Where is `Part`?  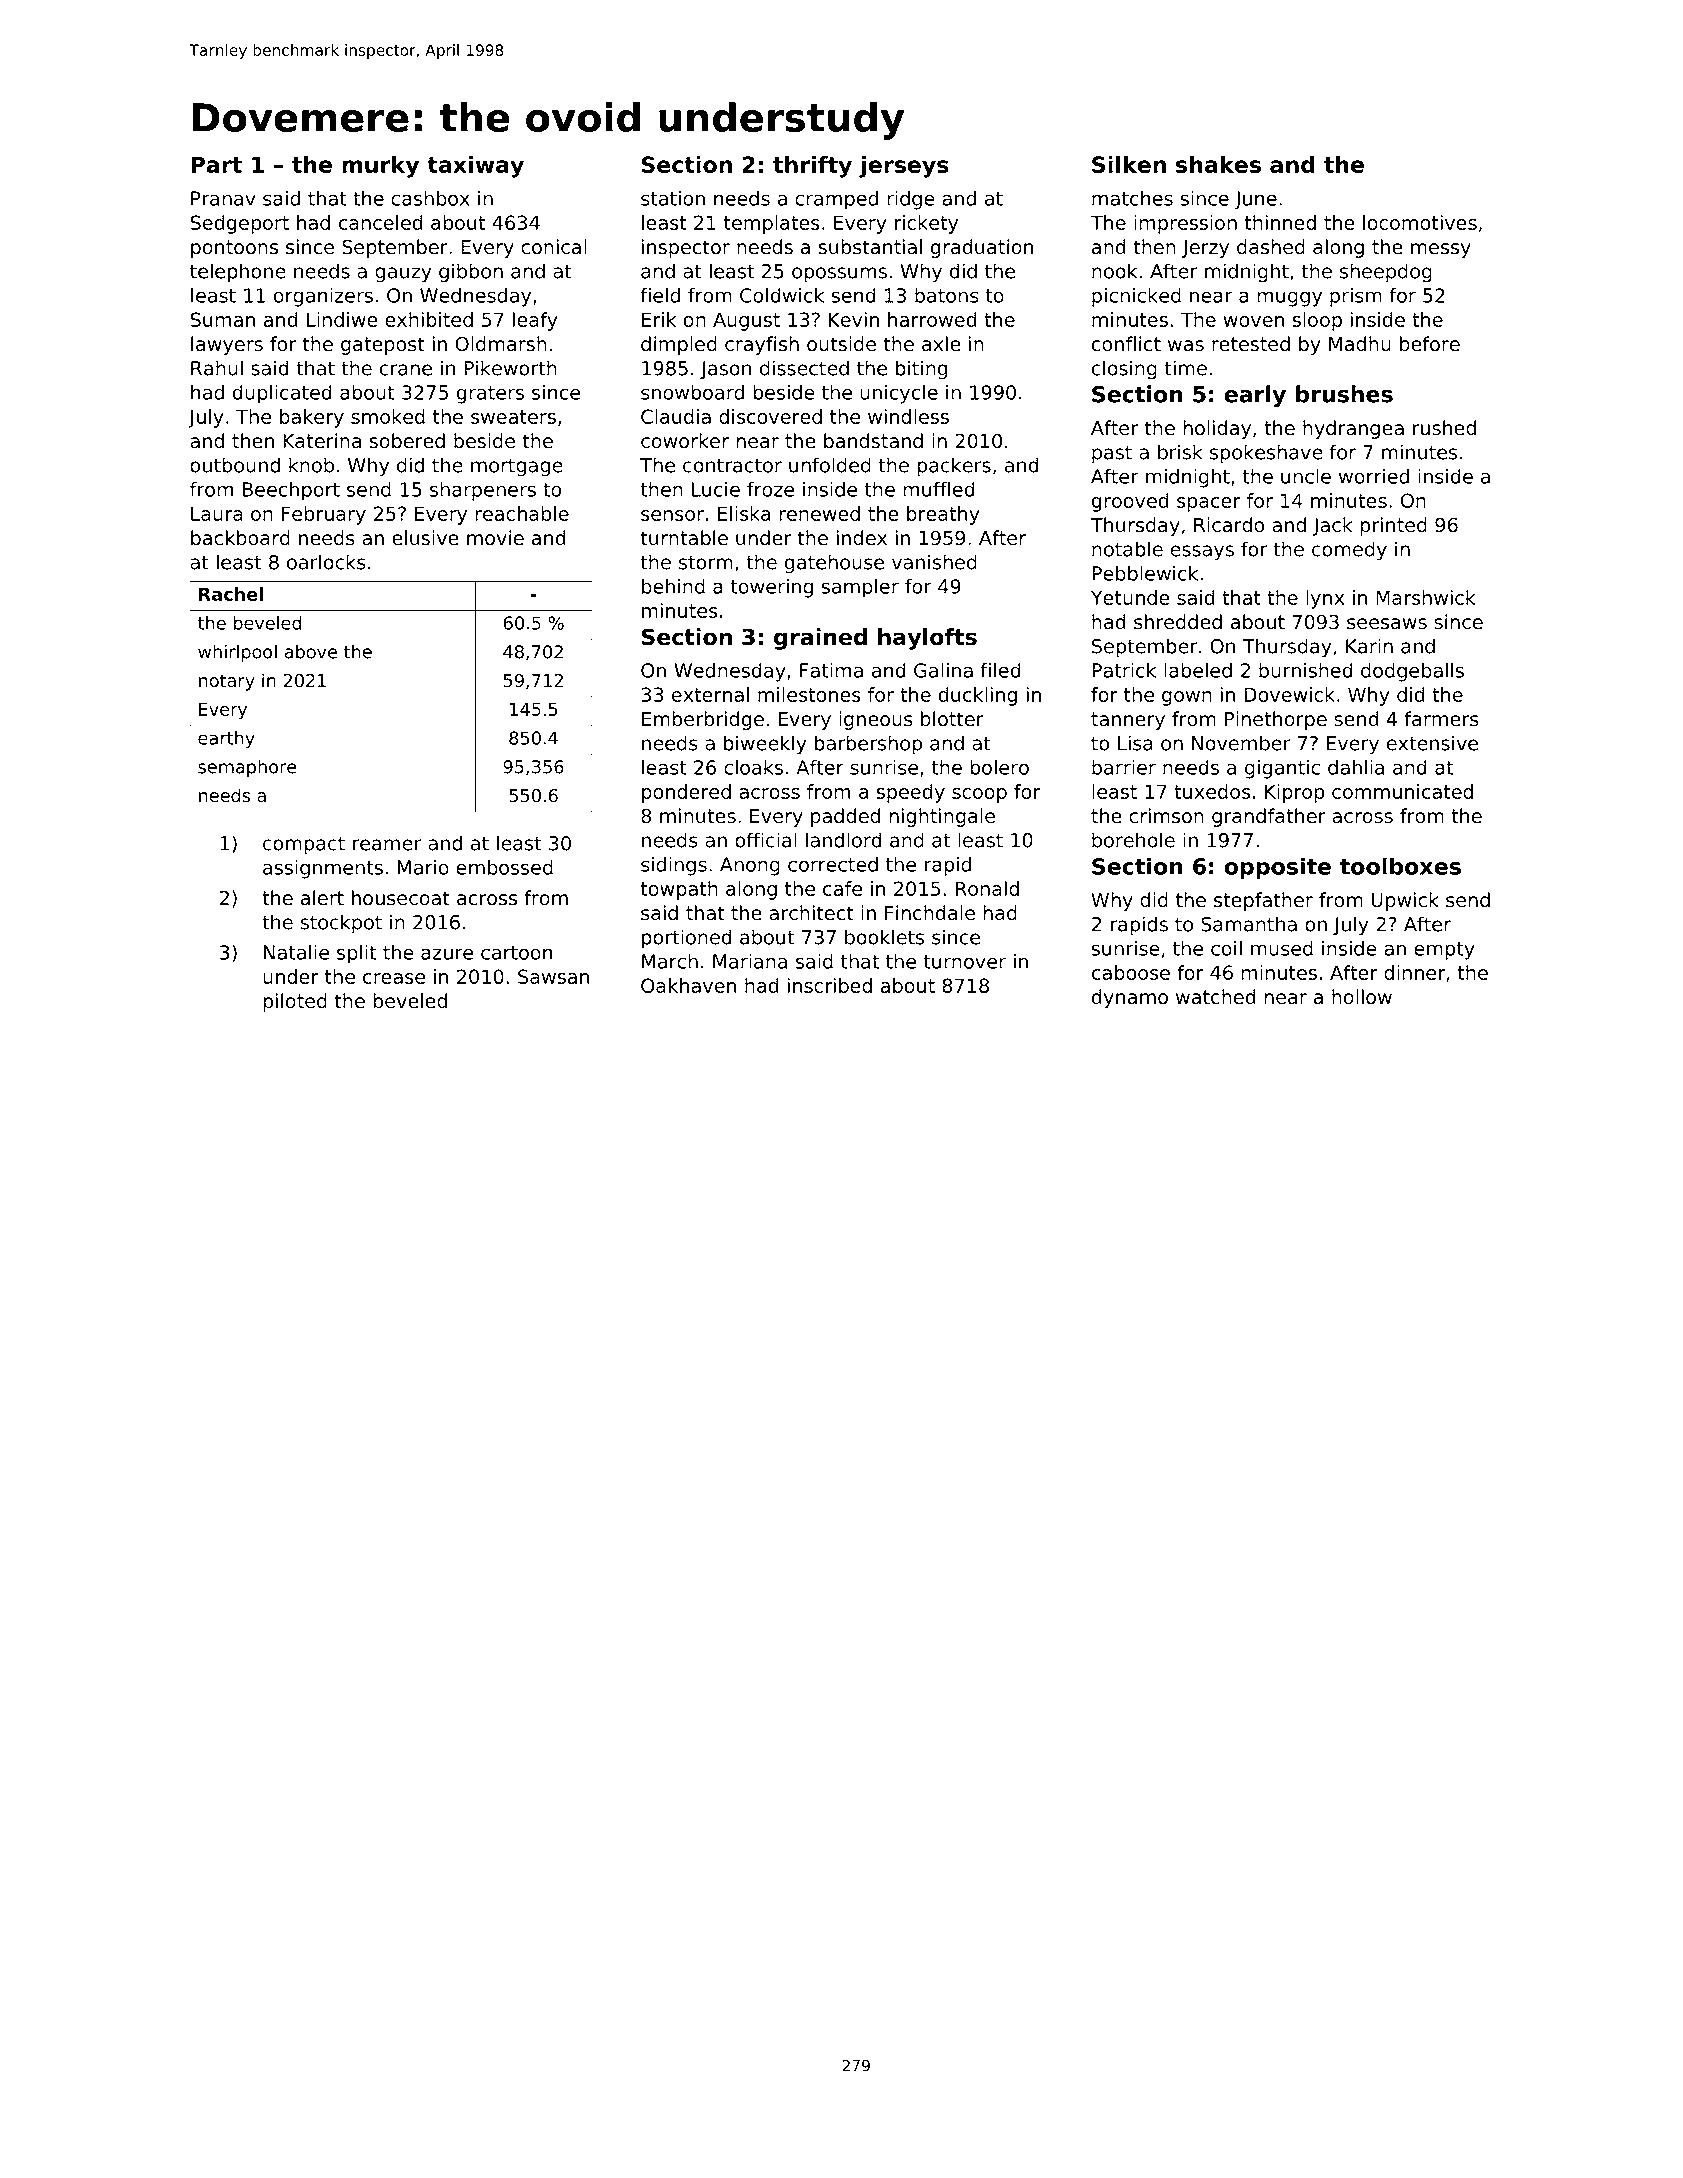 Part is located at coordinates (216, 164).
